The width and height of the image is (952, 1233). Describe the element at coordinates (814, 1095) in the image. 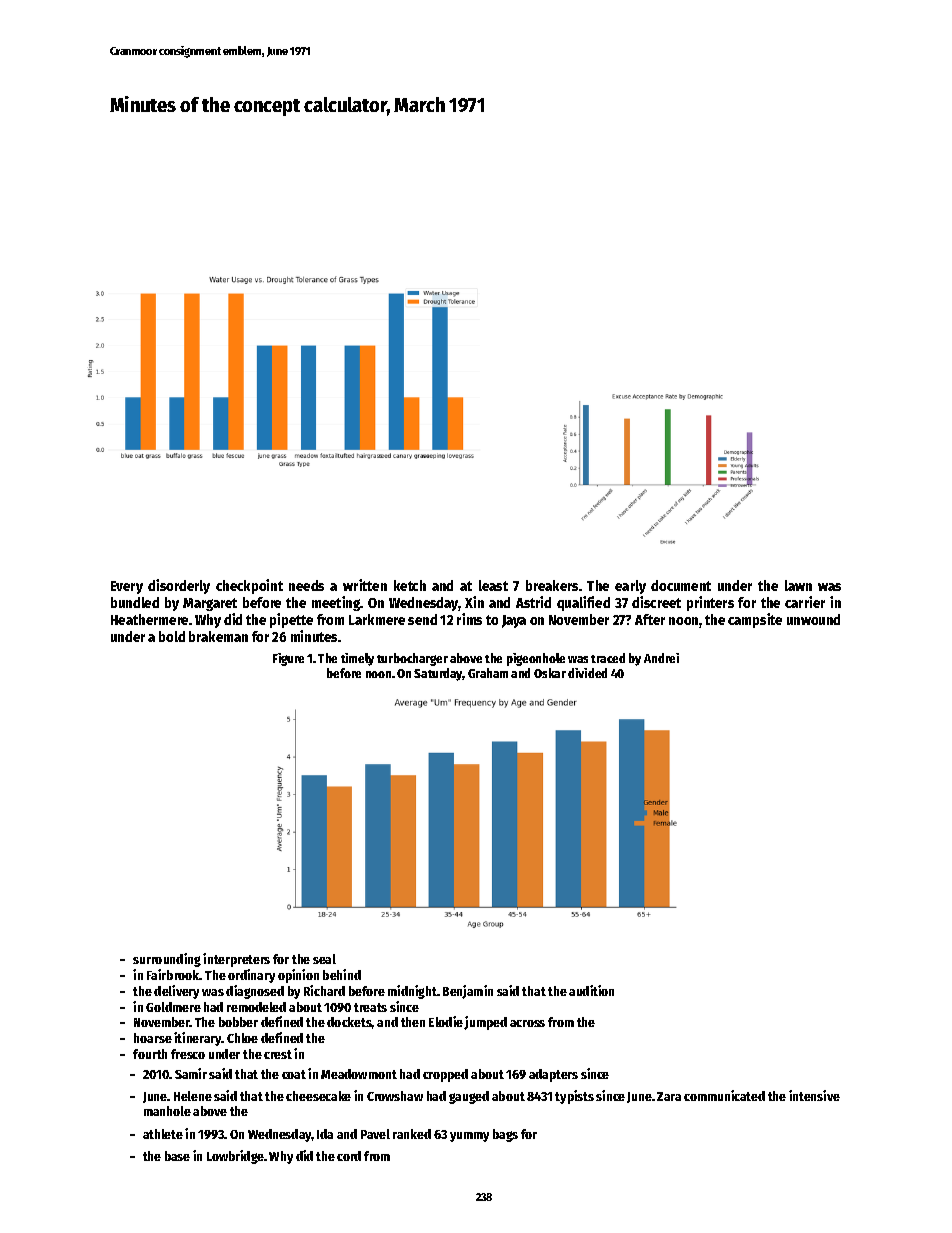

I see `intensive` at that location.
